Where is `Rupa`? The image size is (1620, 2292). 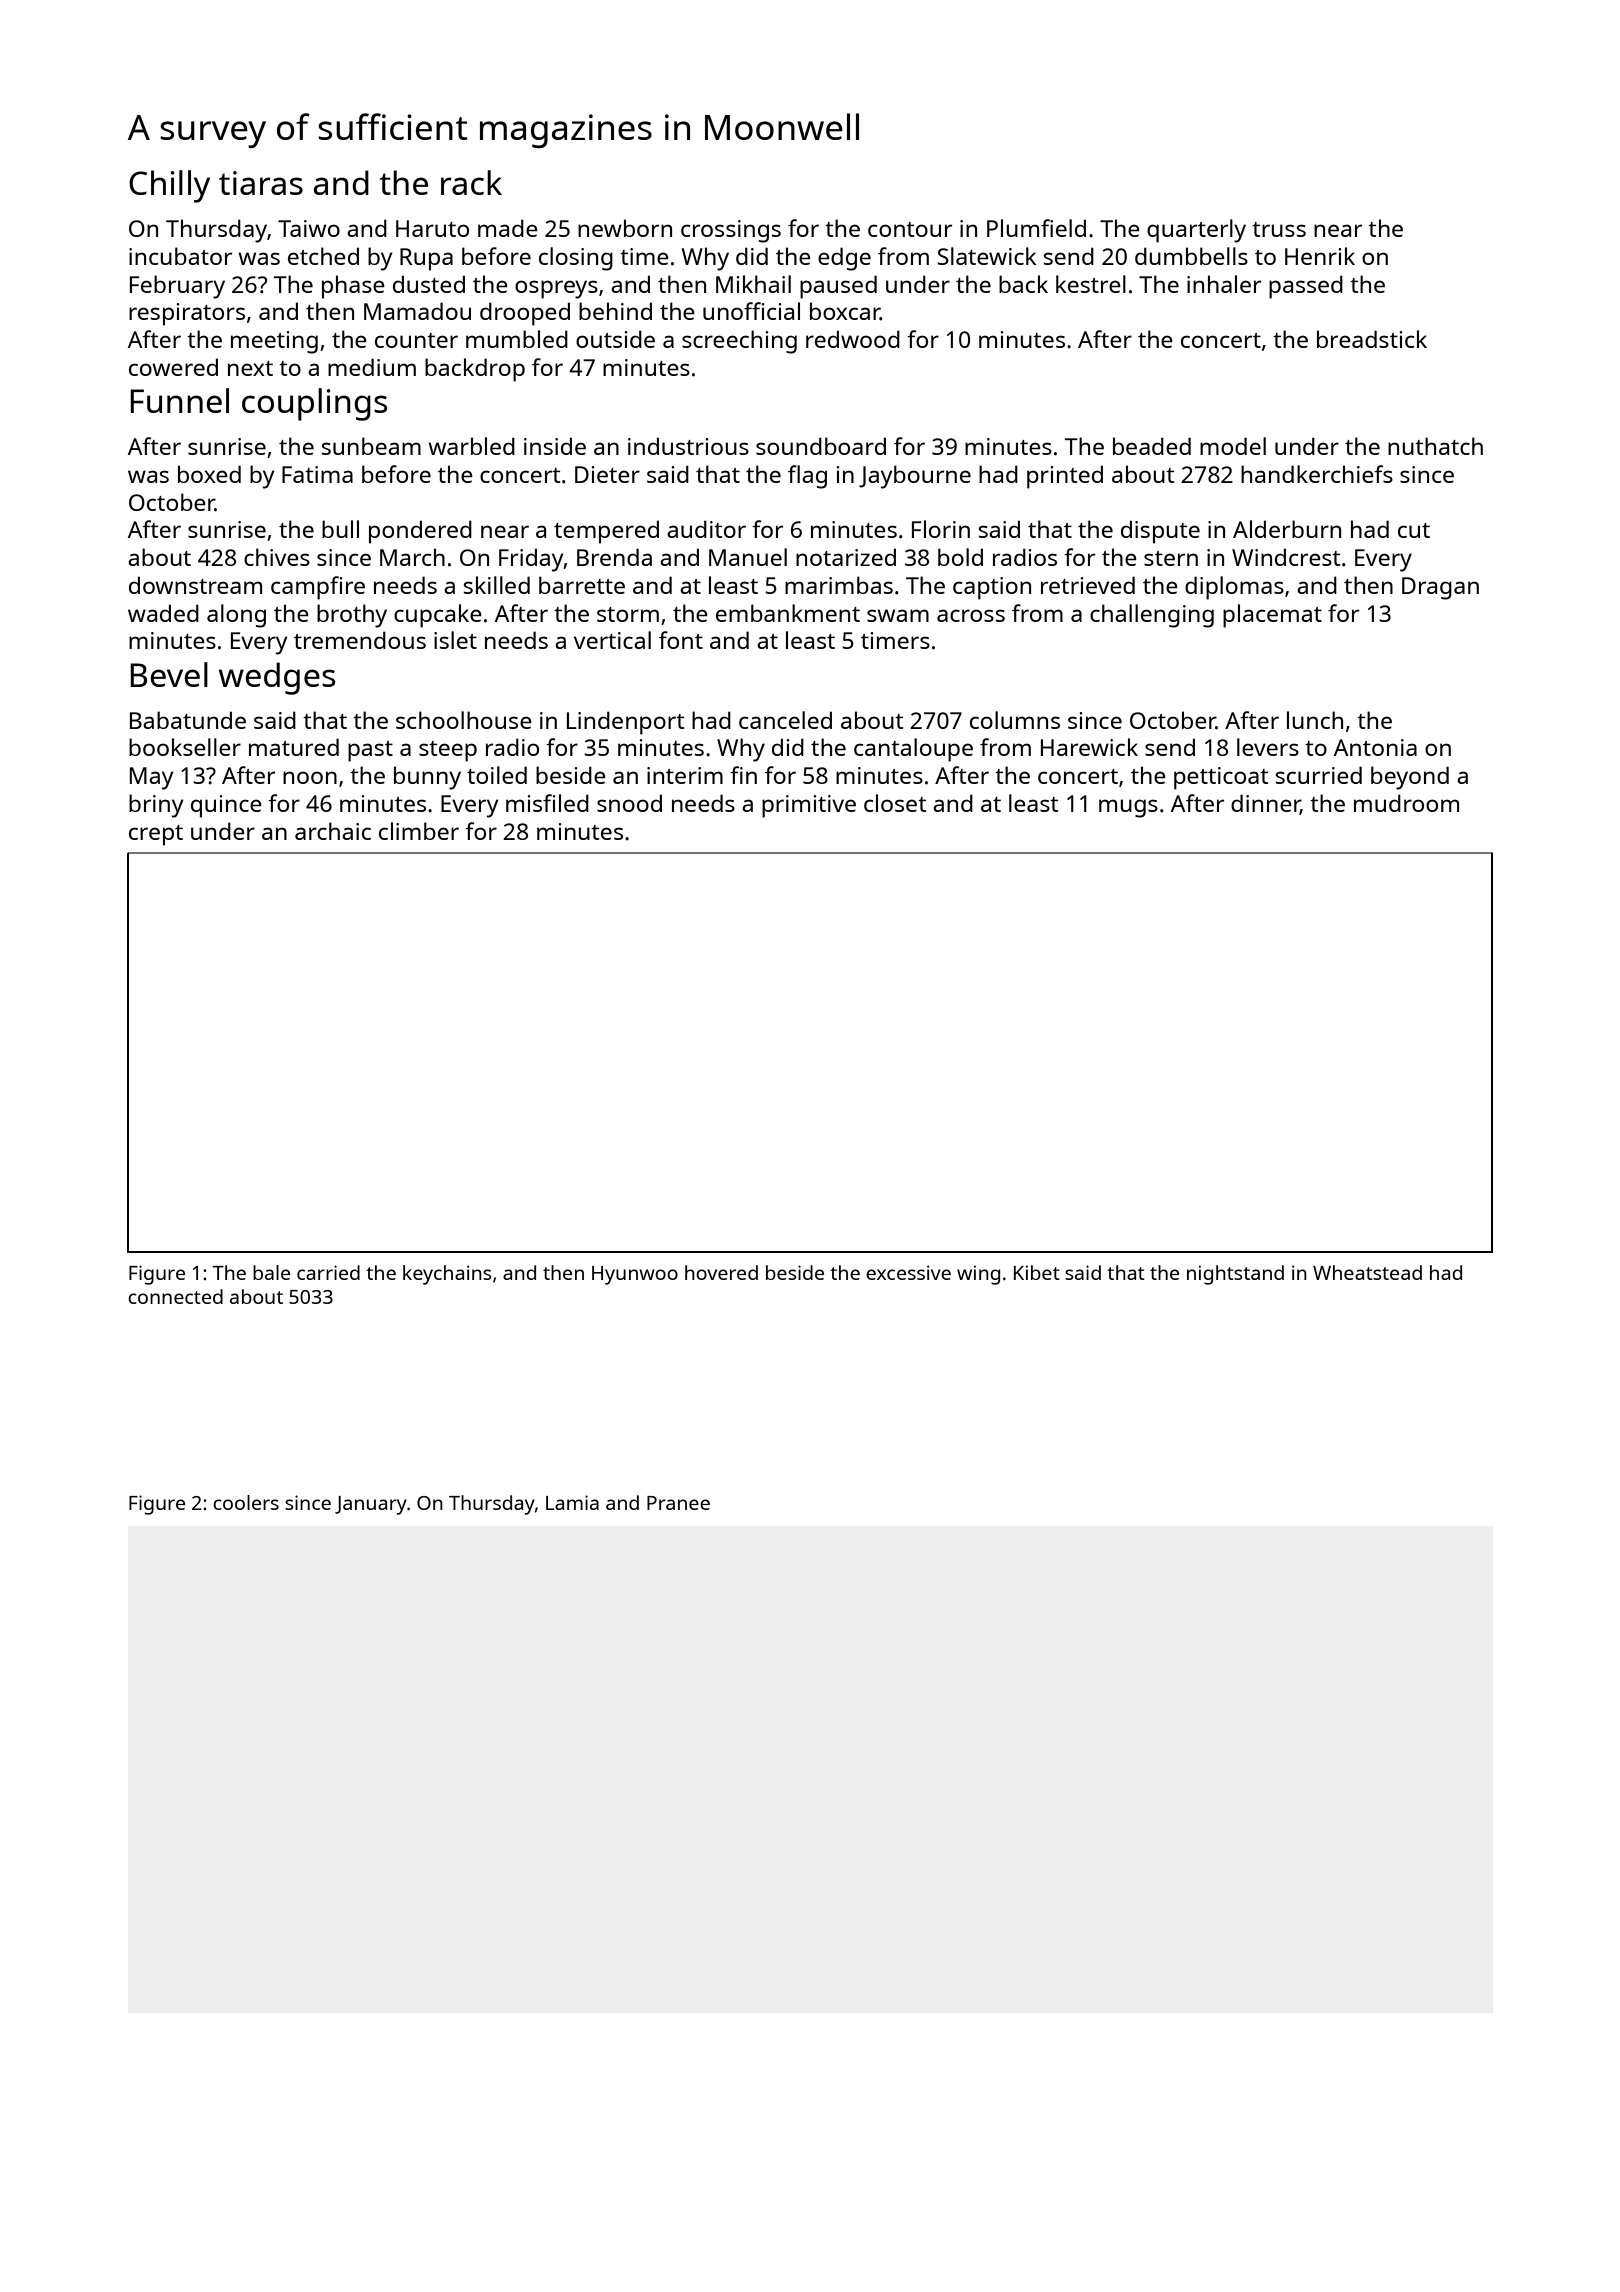
Rupa is located at coordinates (426, 259).
